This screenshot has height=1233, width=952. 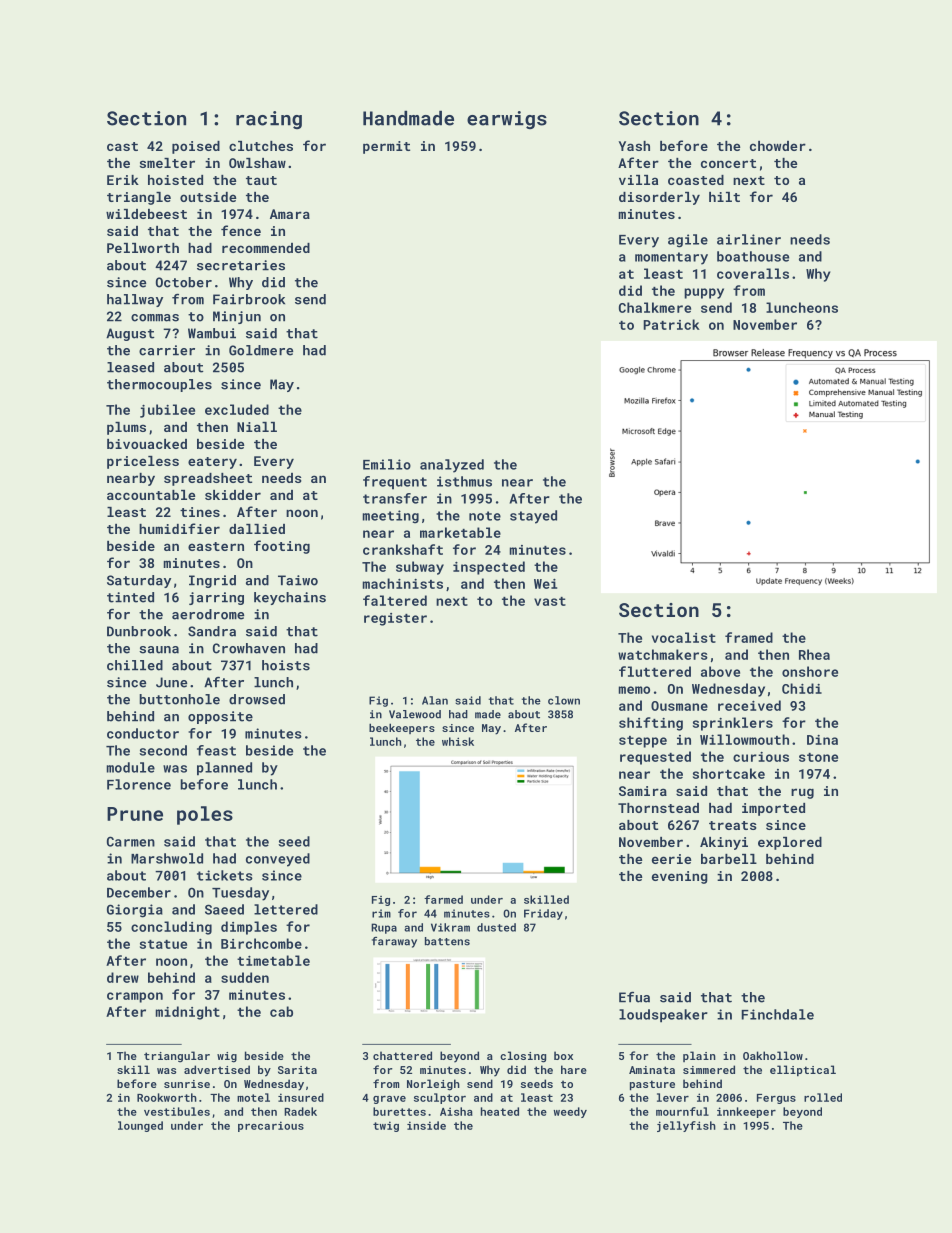 What do you see at coordinates (386, 147) in the screenshot?
I see `permit` at bounding box center [386, 147].
